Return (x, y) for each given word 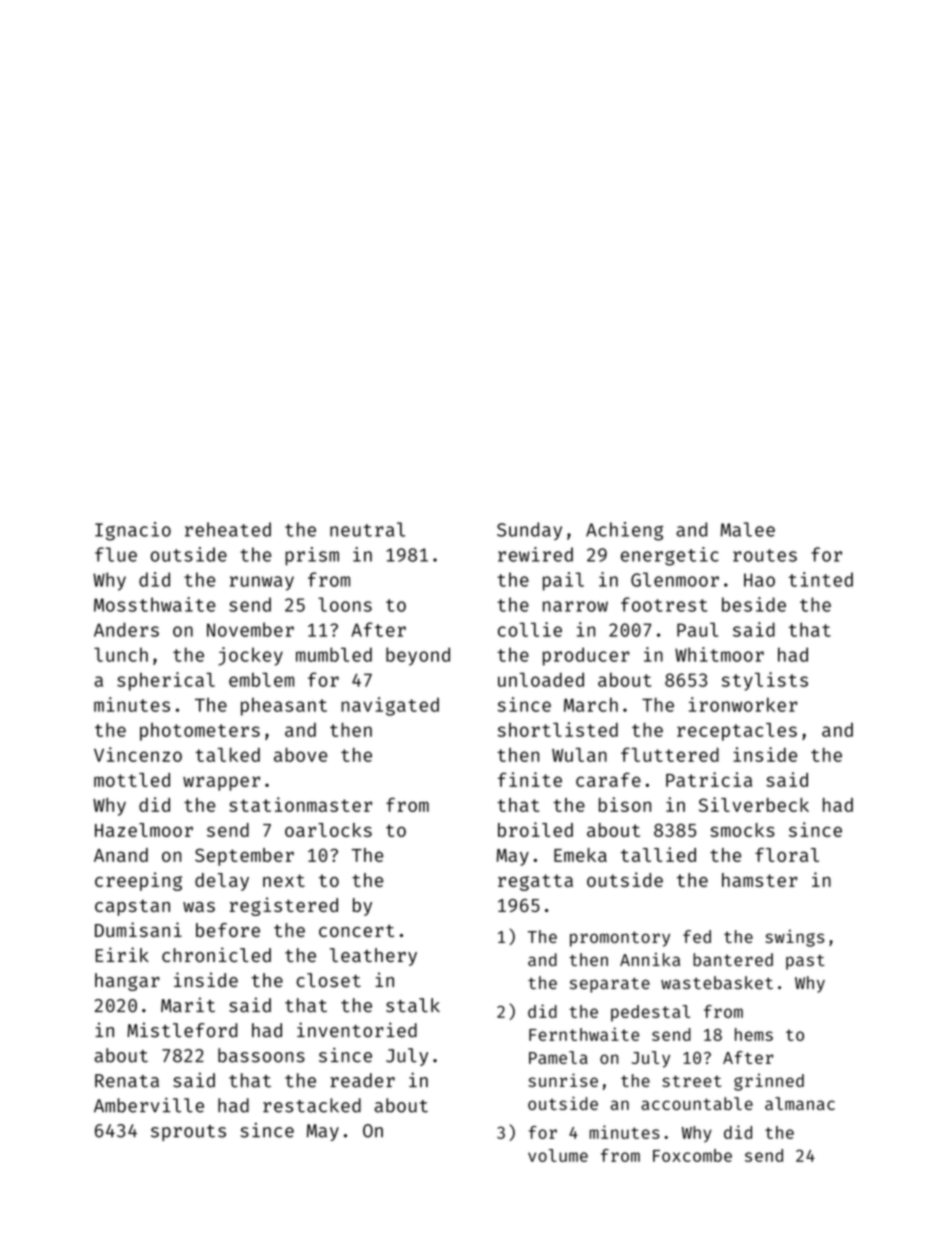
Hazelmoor (144, 830)
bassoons (261, 1055)
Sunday (529, 531)
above (300, 755)
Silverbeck (754, 804)
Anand (121, 855)
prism (312, 556)
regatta (535, 882)
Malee (748, 529)
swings (794, 938)
